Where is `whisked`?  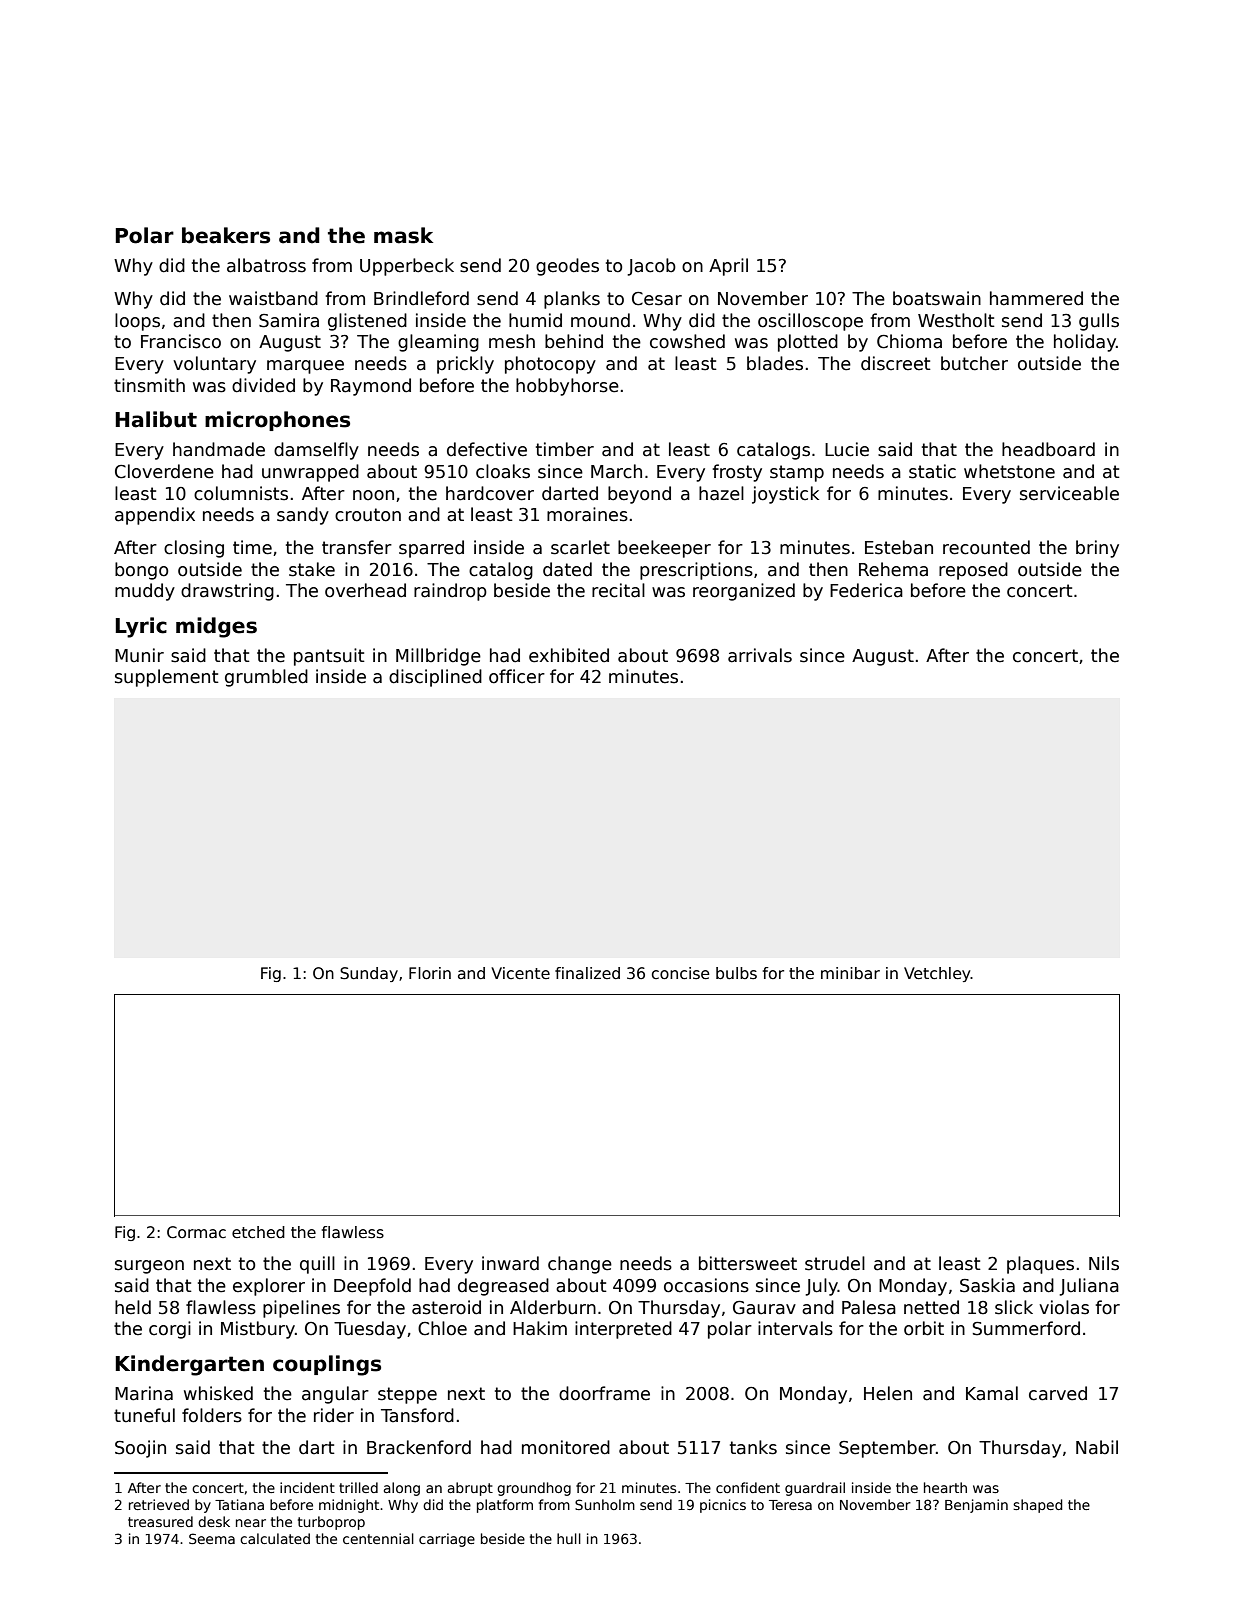
whisked is located at coordinates (218, 1393).
